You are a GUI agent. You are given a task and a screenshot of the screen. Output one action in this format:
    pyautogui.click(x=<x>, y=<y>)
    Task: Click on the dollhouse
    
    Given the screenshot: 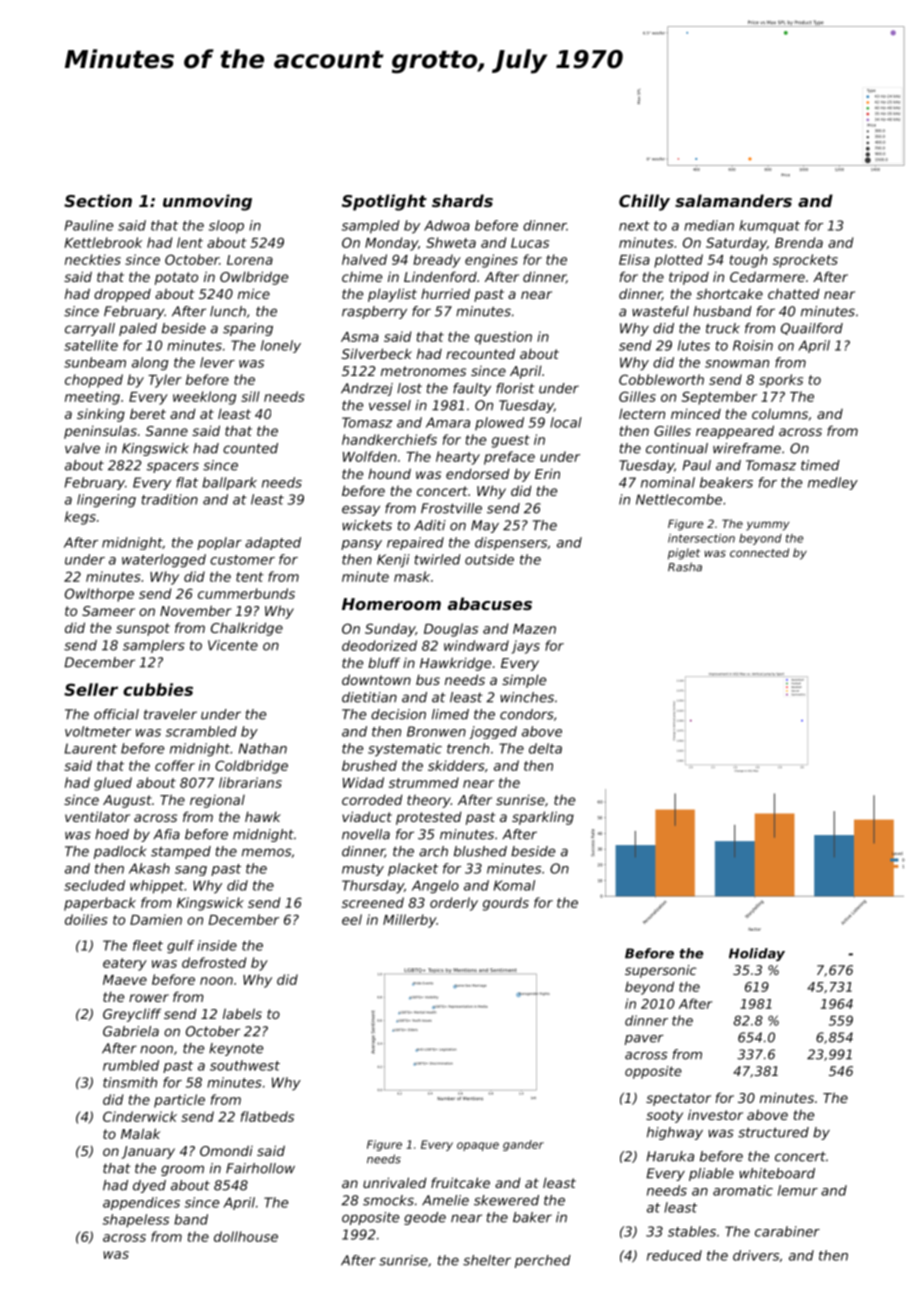 What is the action you would take?
    pyautogui.click(x=246, y=1236)
